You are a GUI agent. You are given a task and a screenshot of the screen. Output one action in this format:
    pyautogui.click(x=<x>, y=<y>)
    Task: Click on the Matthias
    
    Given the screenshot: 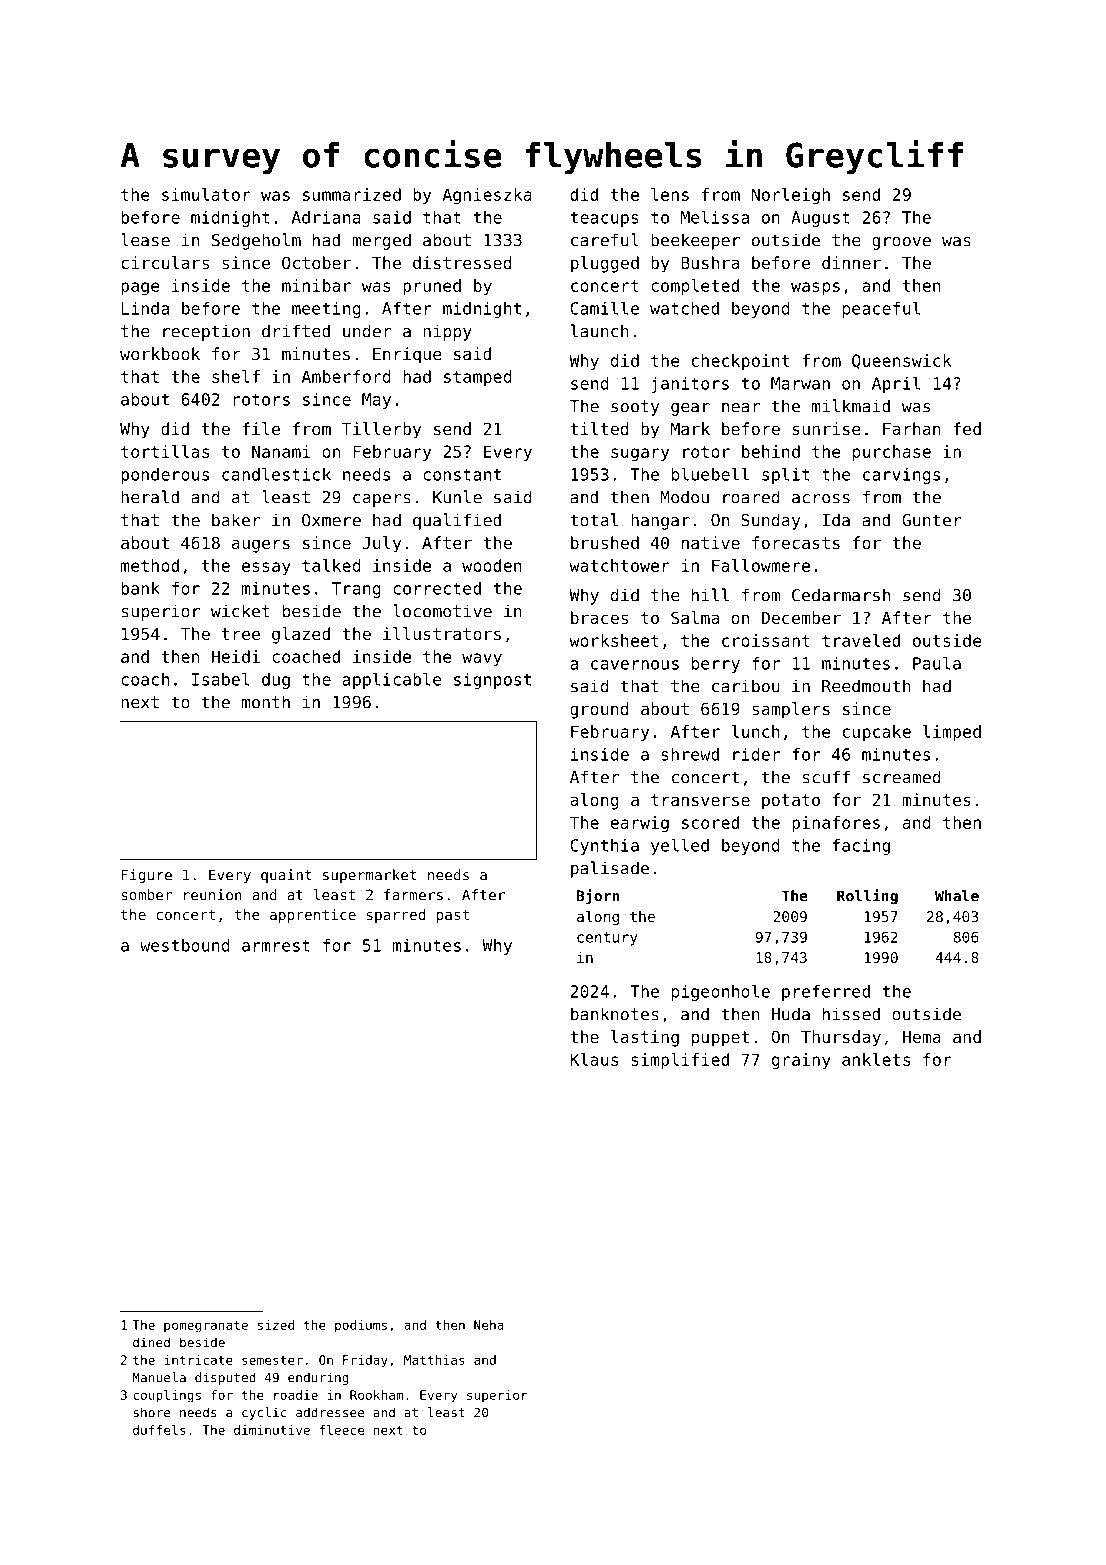 What is the action you would take?
    pyautogui.click(x=434, y=1360)
